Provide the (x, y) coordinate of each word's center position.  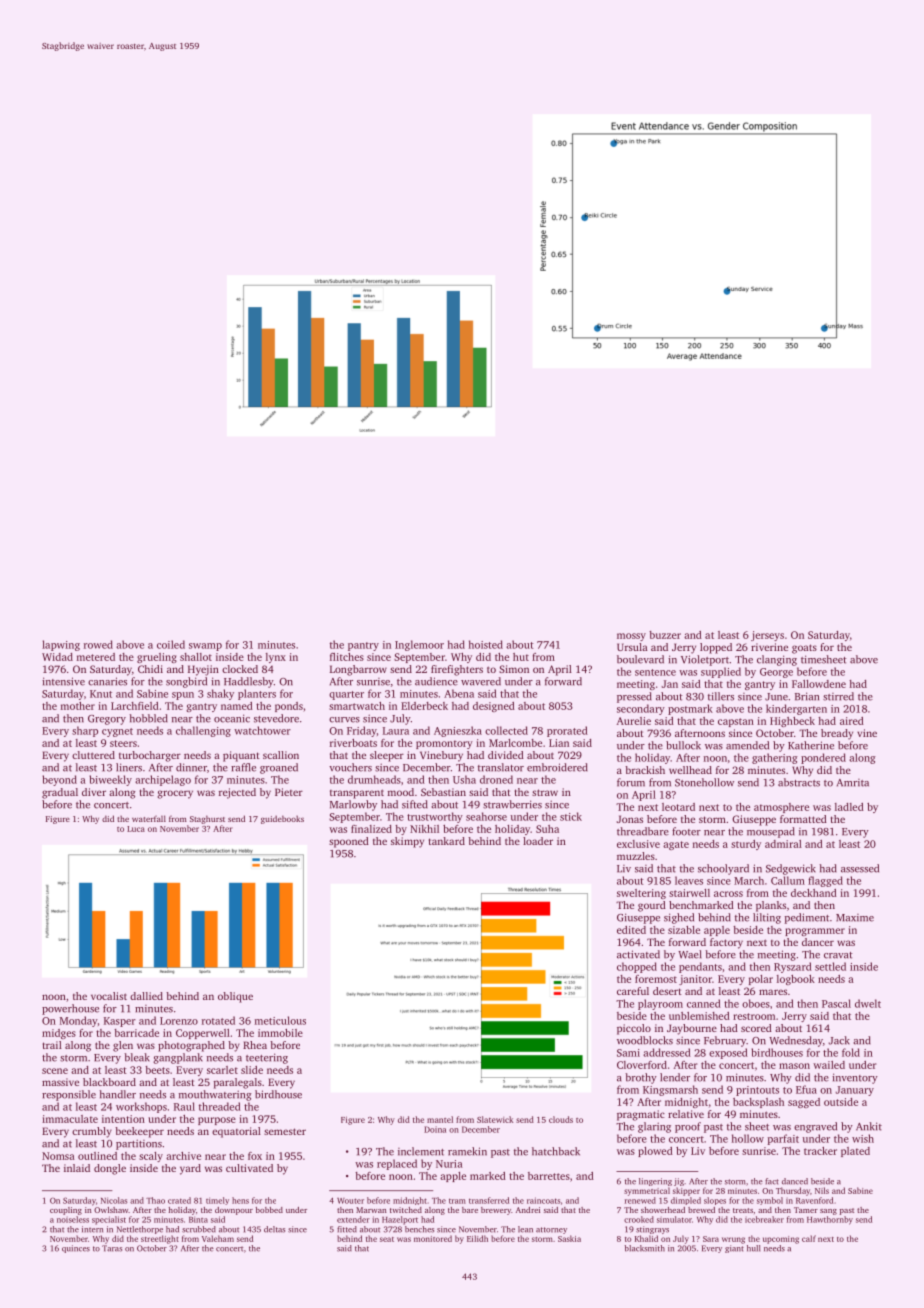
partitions (139, 1144)
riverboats (353, 743)
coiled (171, 644)
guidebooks (282, 819)
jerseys (767, 636)
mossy (631, 637)
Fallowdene (819, 684)
